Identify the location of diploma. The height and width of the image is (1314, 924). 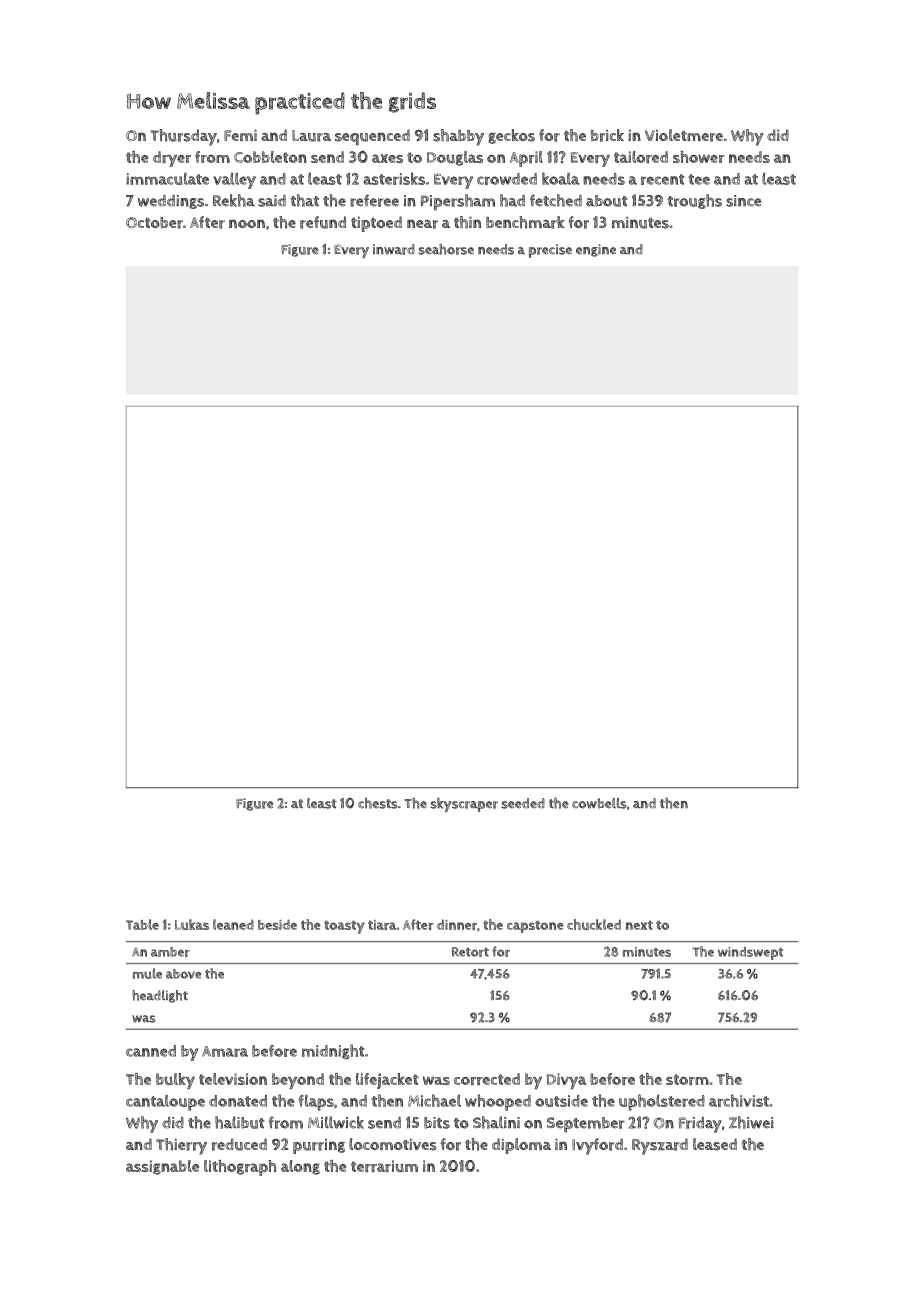
(521, 1146).
